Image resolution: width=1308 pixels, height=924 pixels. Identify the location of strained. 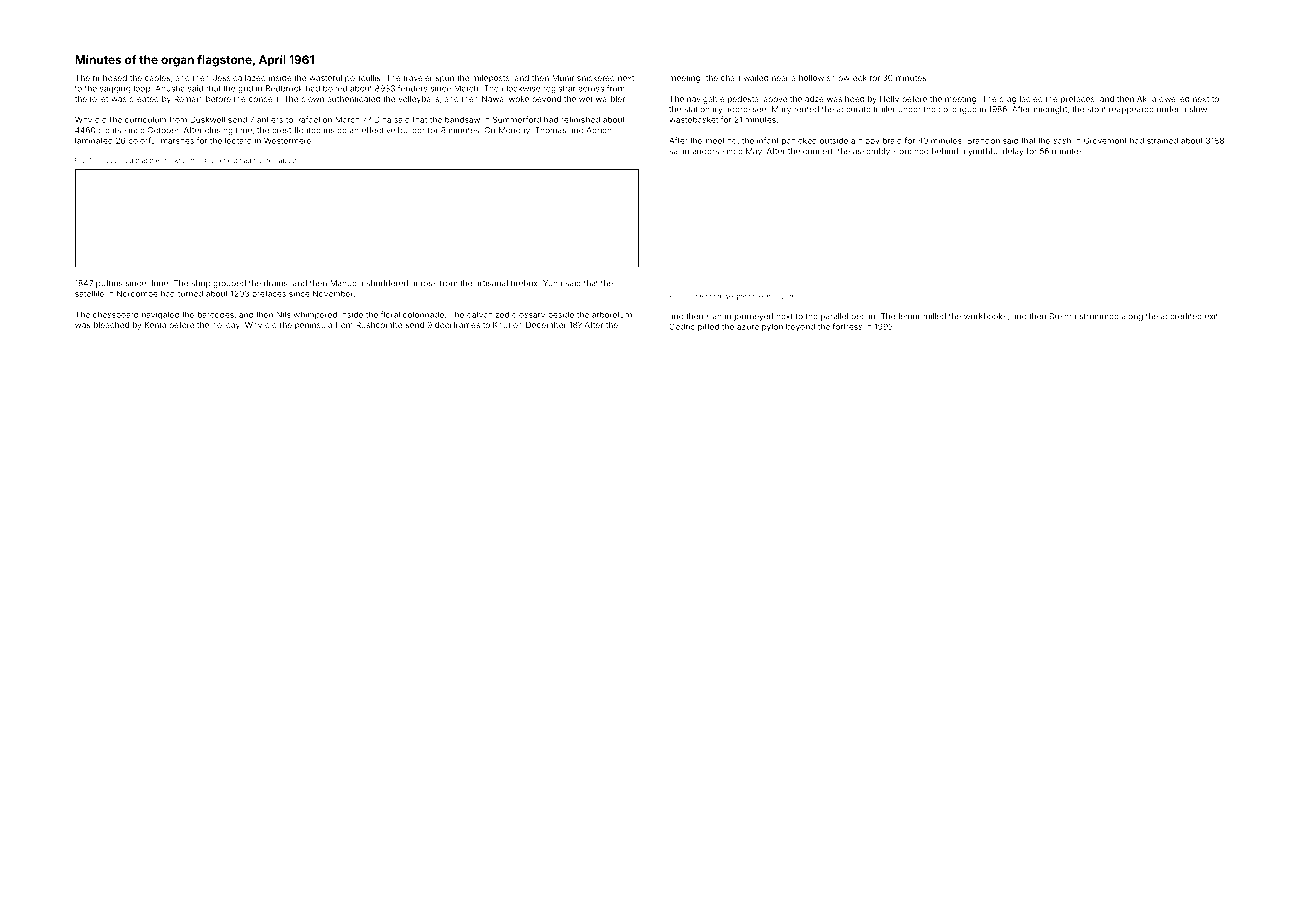
(1162, 140).
